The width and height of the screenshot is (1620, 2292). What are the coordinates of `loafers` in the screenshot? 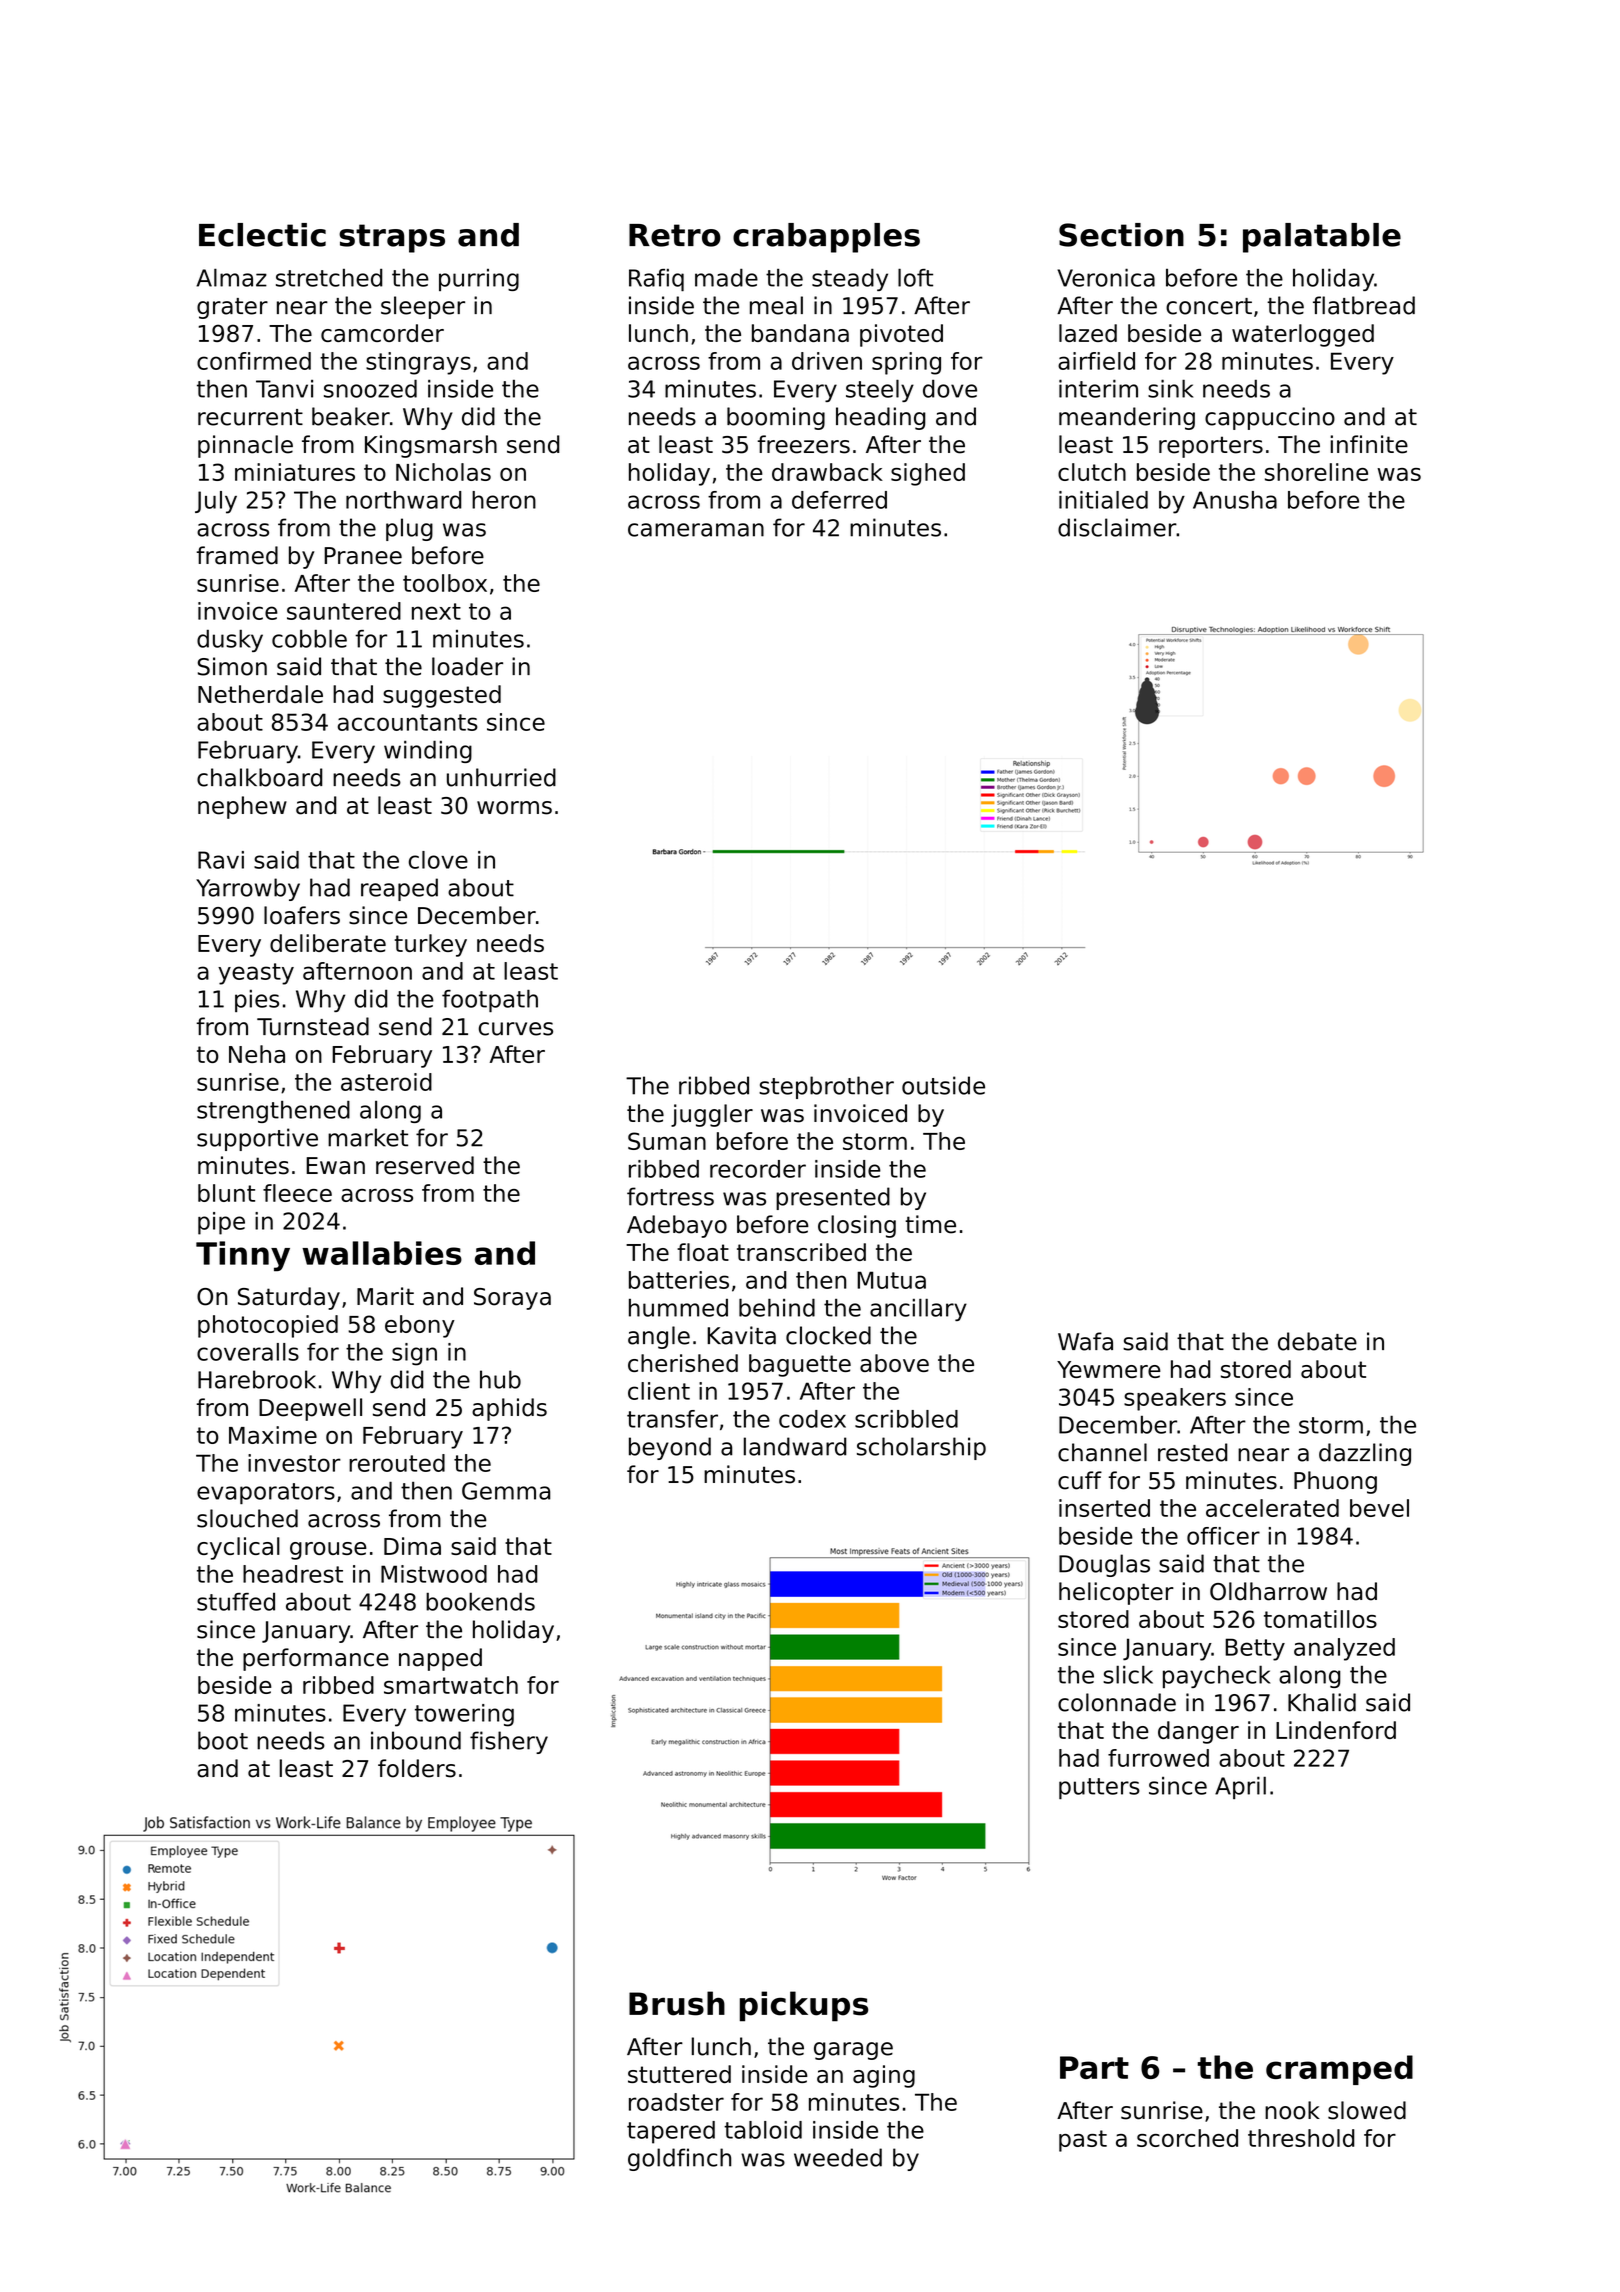 It's located at (302, 915).
